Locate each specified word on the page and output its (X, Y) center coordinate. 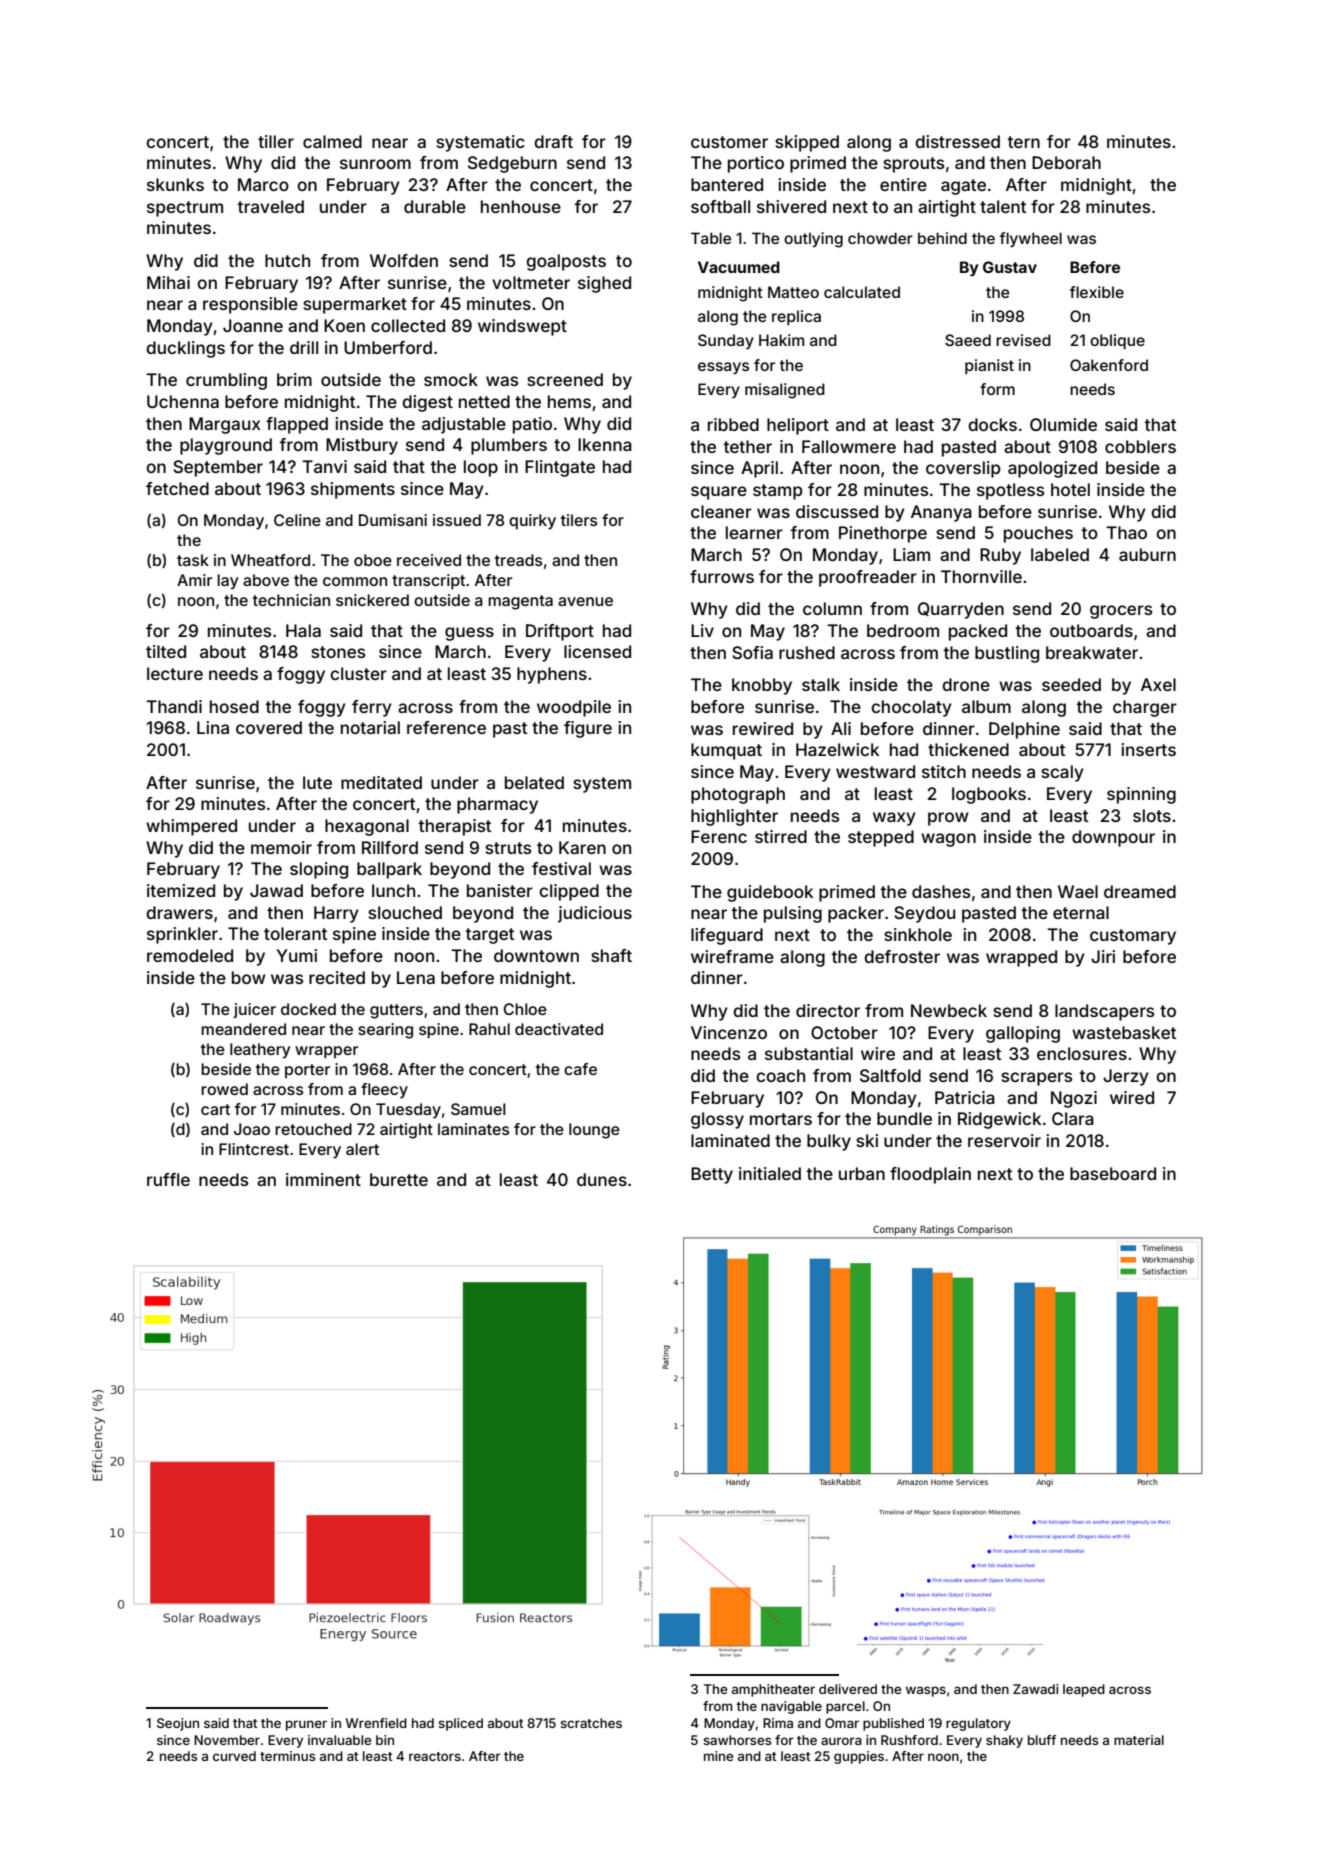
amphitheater (773, 1690)
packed (978, 632)
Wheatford (270, 560)
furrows (722, 576)
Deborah (1066, 162)
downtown (536, 955)
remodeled (190, 955)
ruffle (168, 1179)
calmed (332, 141)
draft (553, 141)
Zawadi (1035, 1689)
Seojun (178, 1724)
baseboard (1113, 1173)
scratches (591, 1723)
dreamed (1140, 891)
